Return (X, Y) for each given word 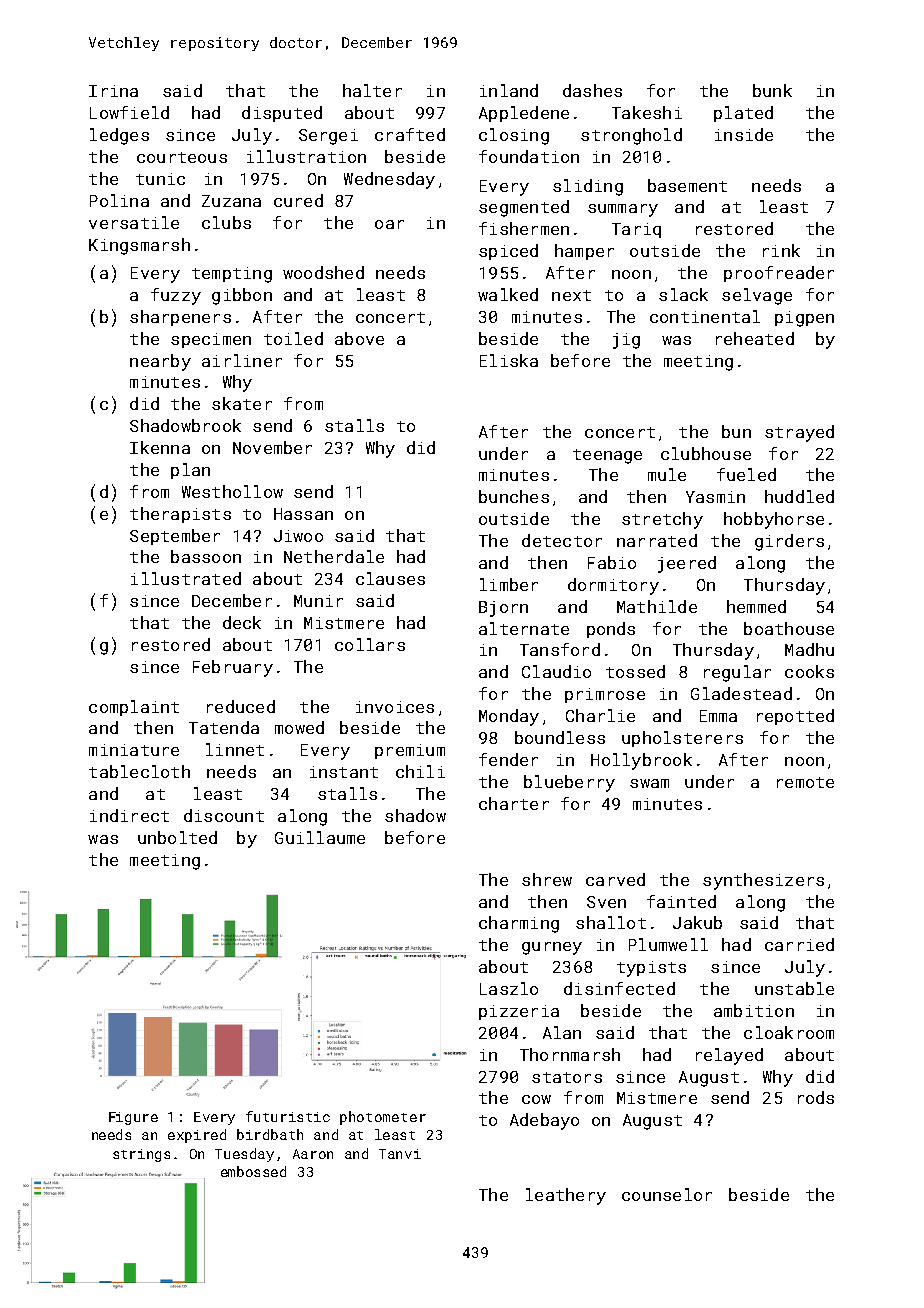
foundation (529, 156)
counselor (667, 1194)
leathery (566, 1196)
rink (781, 250)
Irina (113, 91)
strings (141, 1155)
